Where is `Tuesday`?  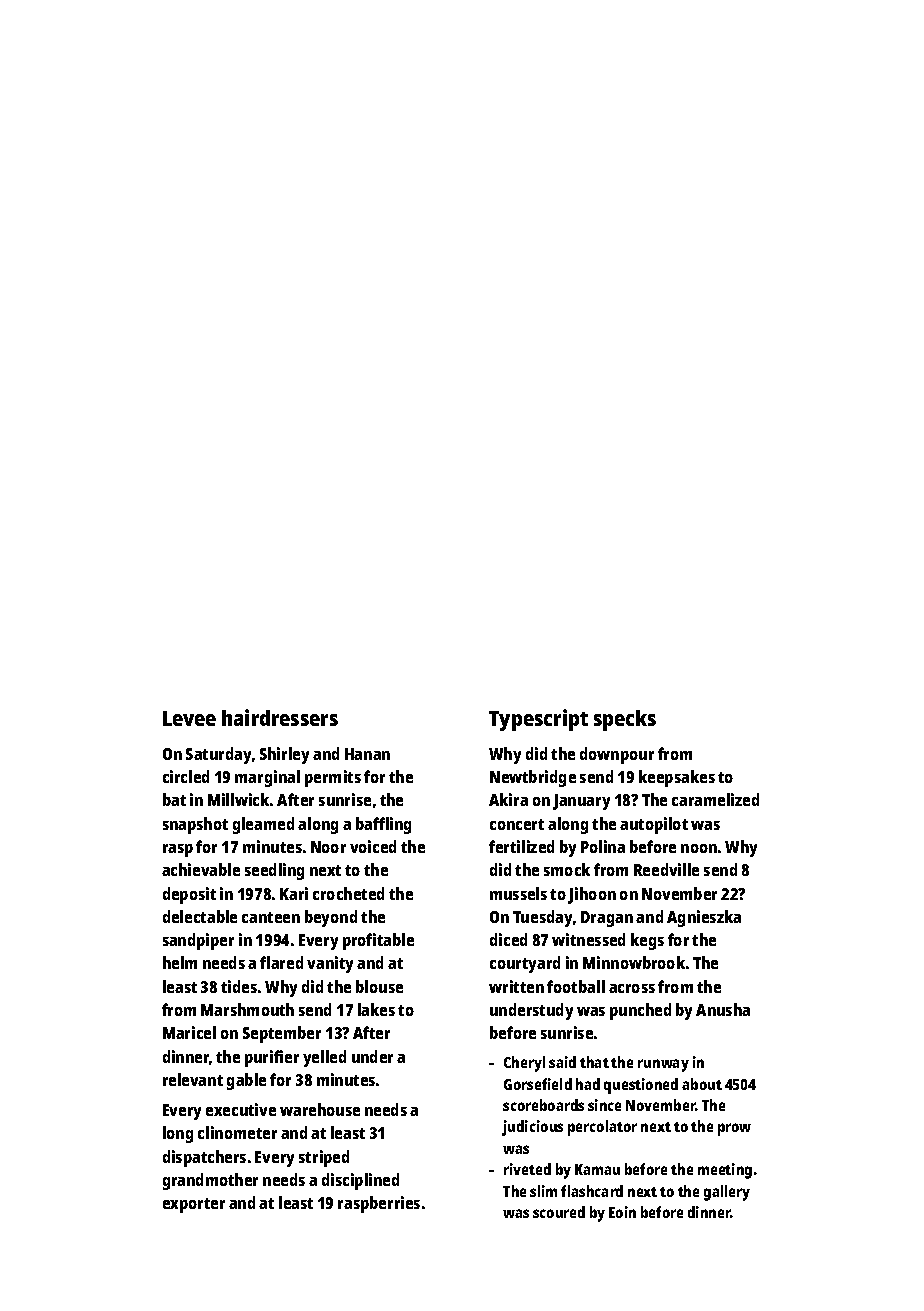 Tuesday is located at coordinates (542, 918).
